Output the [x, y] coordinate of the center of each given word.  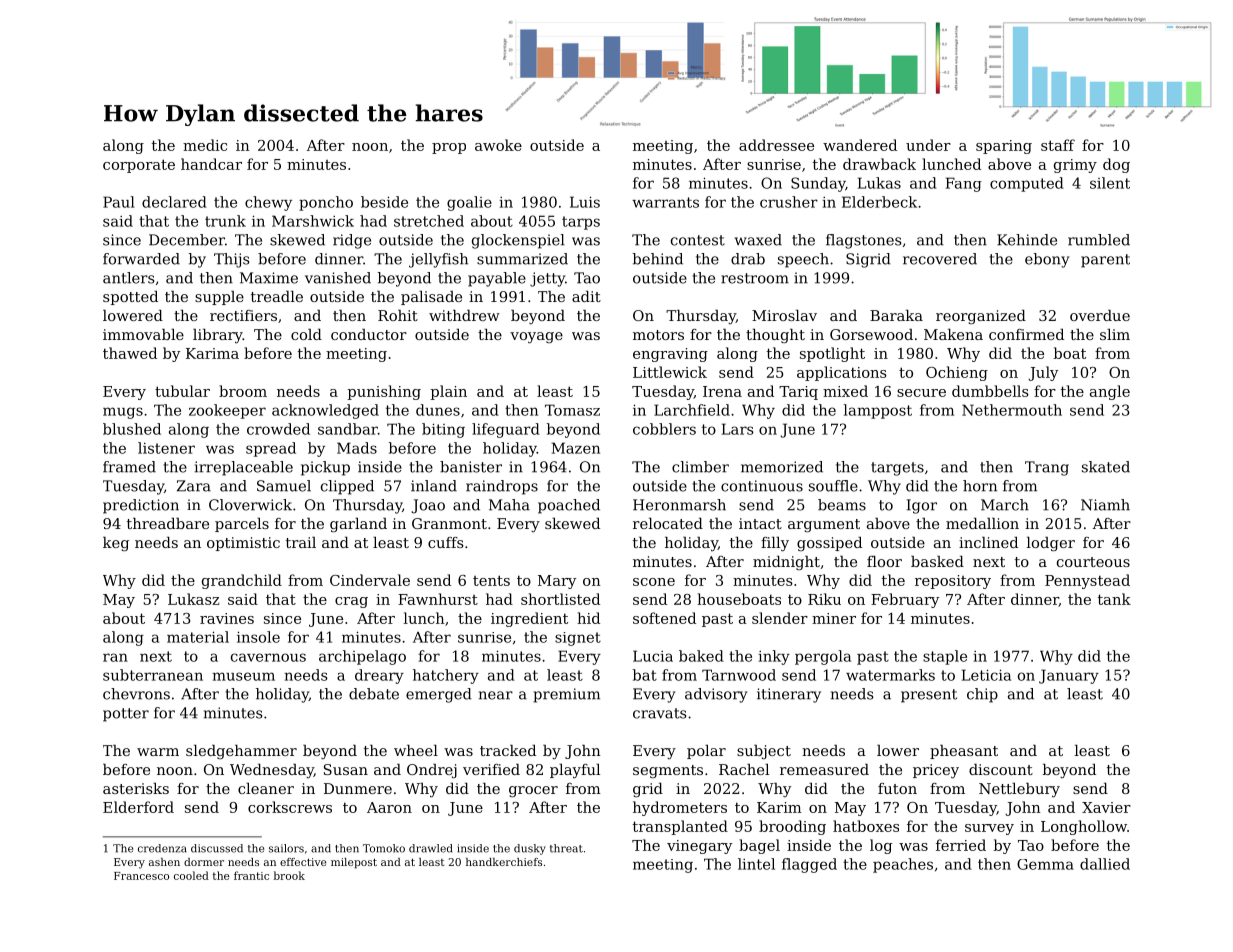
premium [566, 695]
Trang [1047, 468]
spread [271, 449]
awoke [498, 145]
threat [566, 848]
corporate [139, 166]
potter [126, 715]
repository [953, 582]
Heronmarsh [679, 505]
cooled [191, 875]
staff [1058, 145]
